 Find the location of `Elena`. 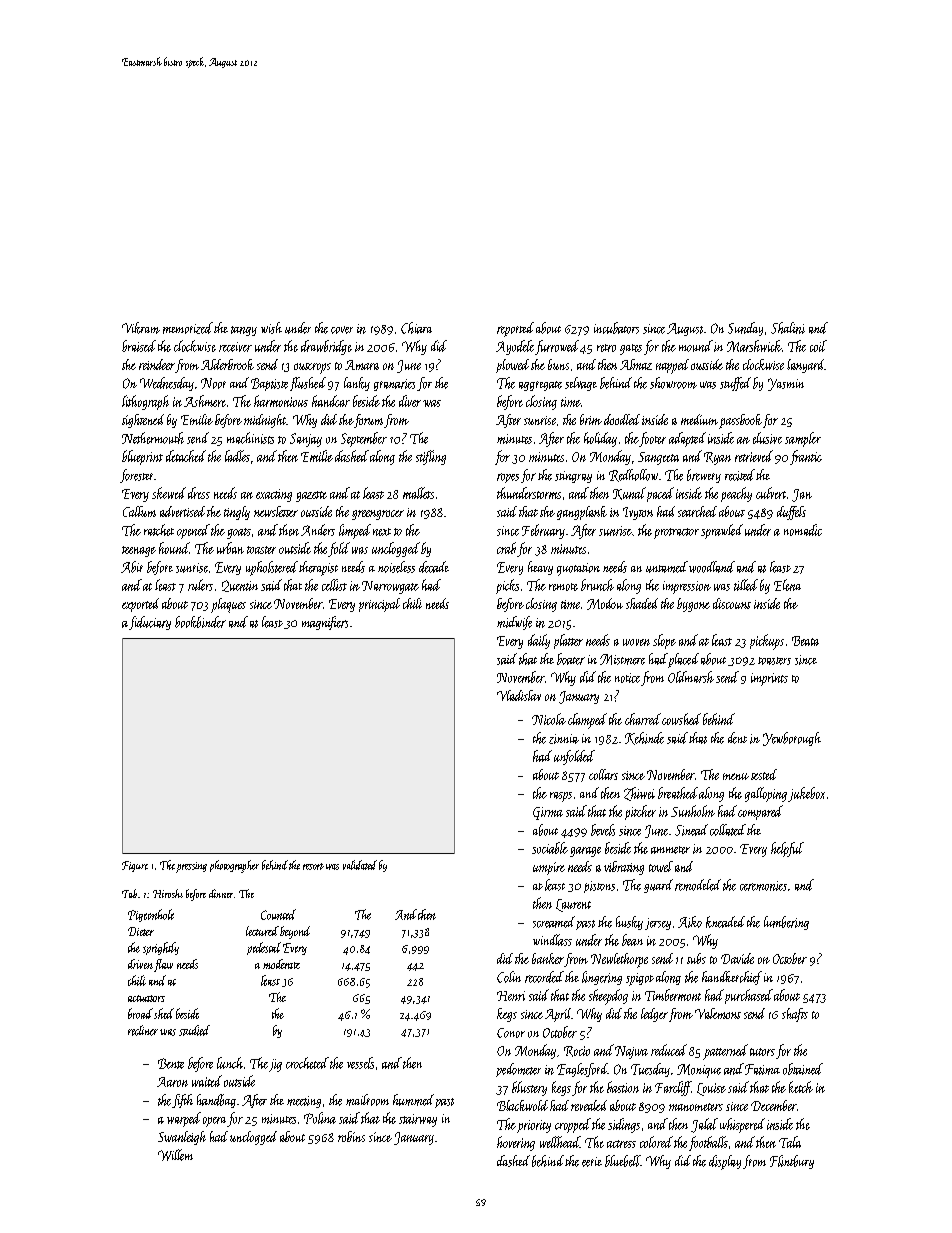

Elena is located at coordinates (787, 585).
